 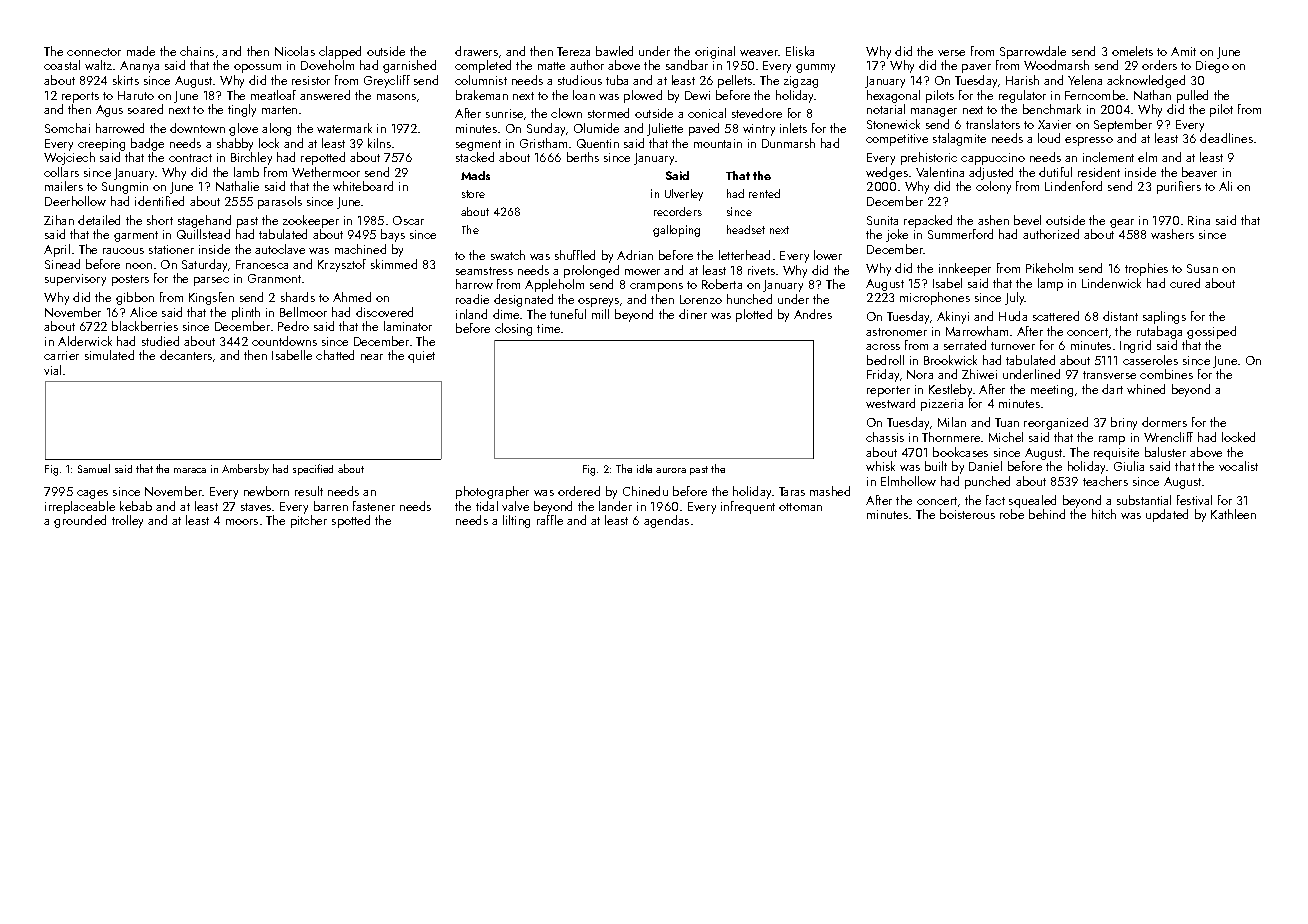 What do you see at coordinates (614, 51) in the page?
I see `bawled` at bounding box center [614, 51].
